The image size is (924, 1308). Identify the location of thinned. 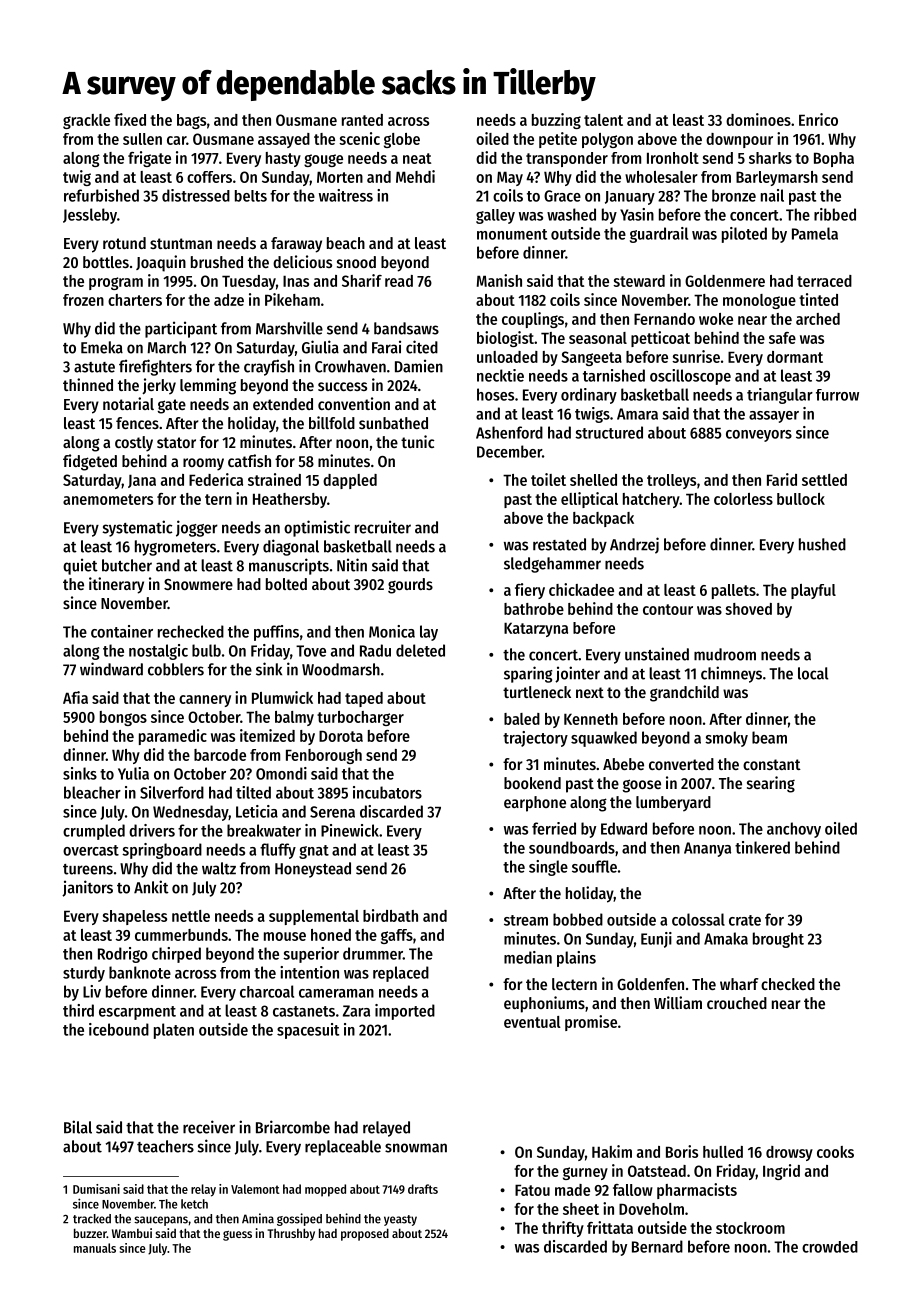
(88, 384).
